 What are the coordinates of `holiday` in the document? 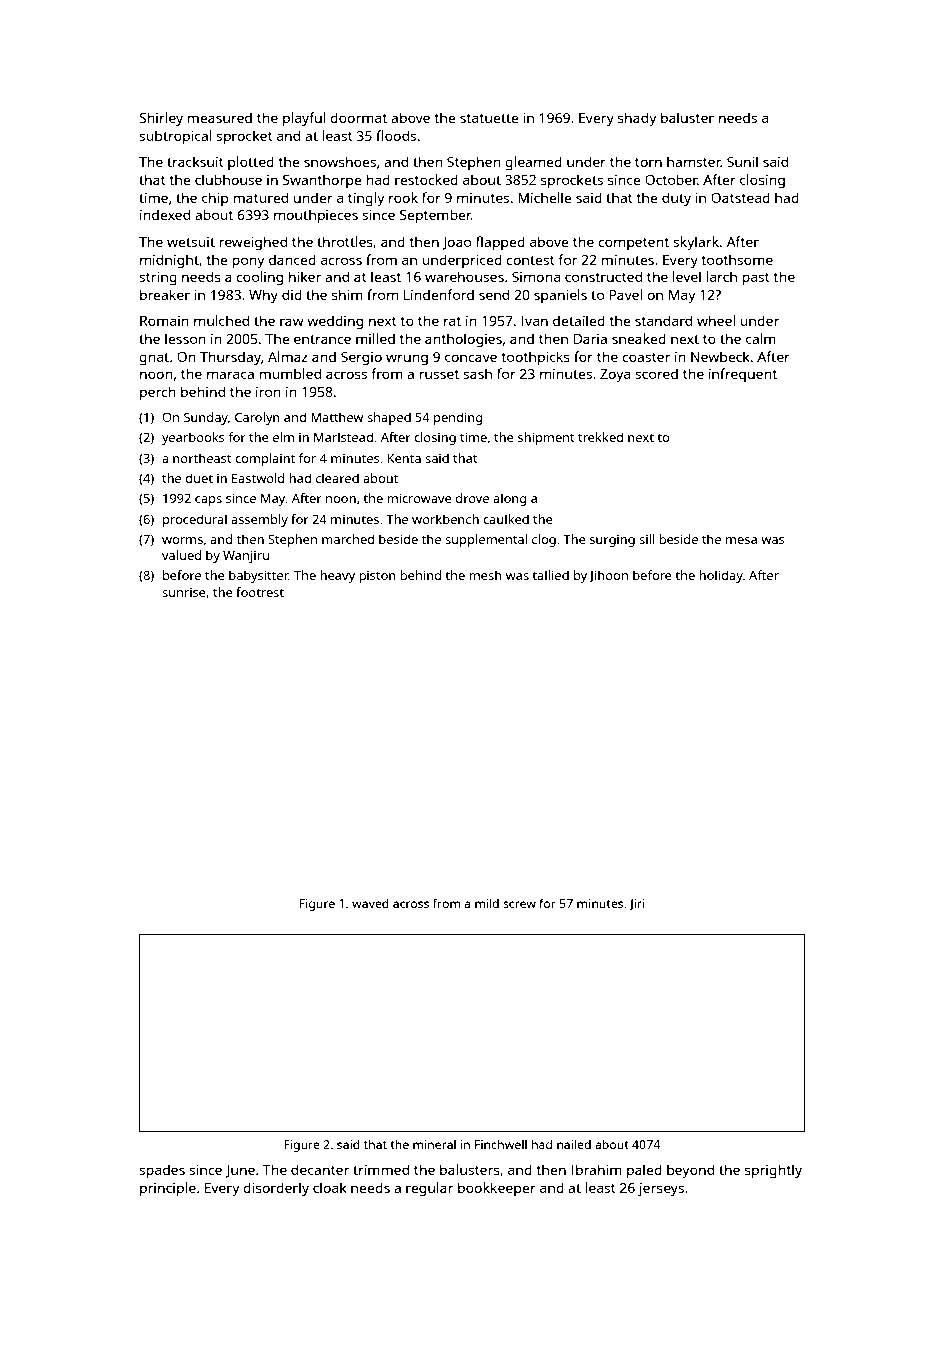 It's located at (721, 576).
